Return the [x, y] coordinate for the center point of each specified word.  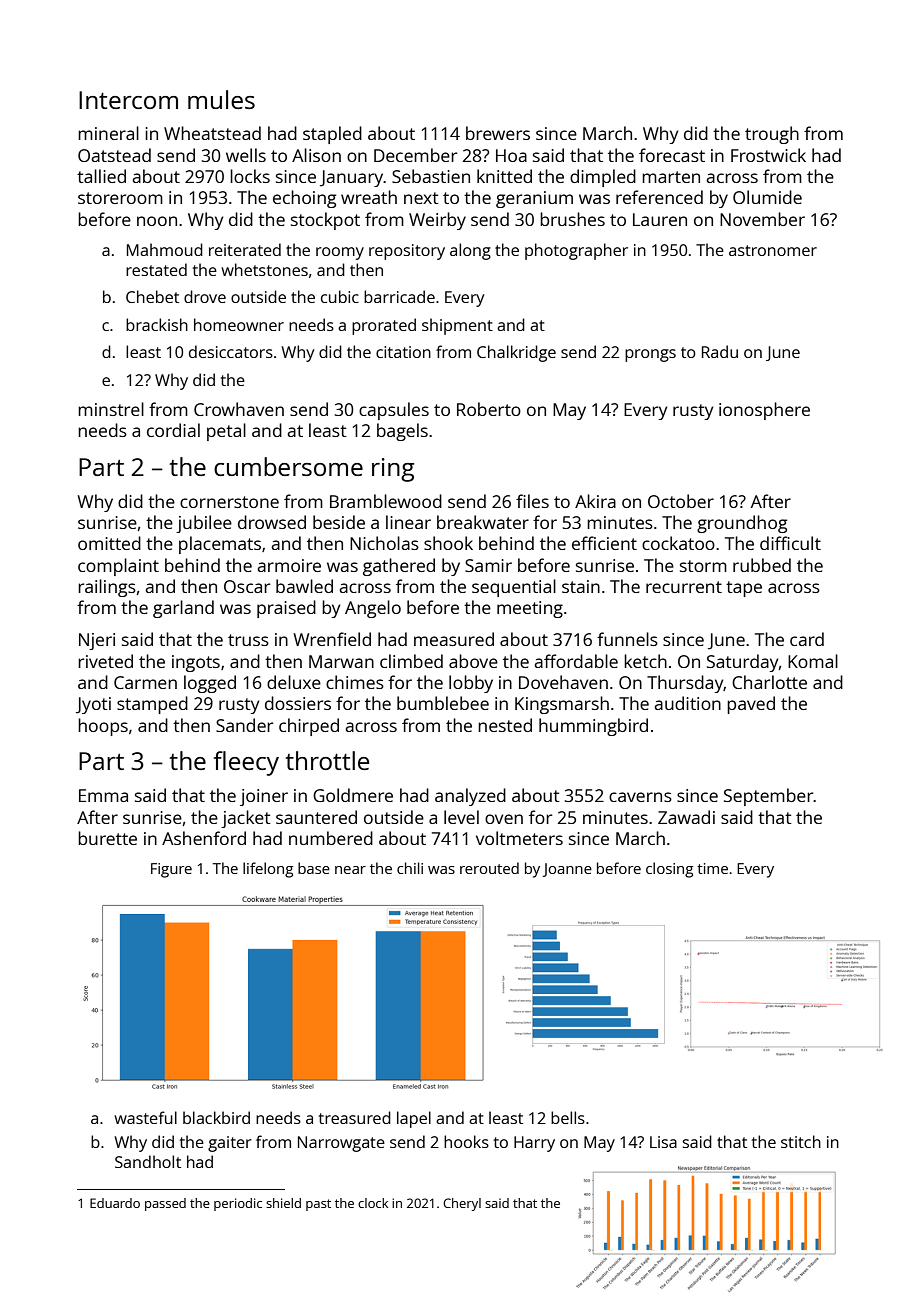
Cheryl [462, 1204]
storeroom [120, 198]
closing [669, 870]
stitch [801, 1141]
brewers [498, 133]
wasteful [145, 1117]
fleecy [246, 763]
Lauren [660, 219]
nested [505, 725]
